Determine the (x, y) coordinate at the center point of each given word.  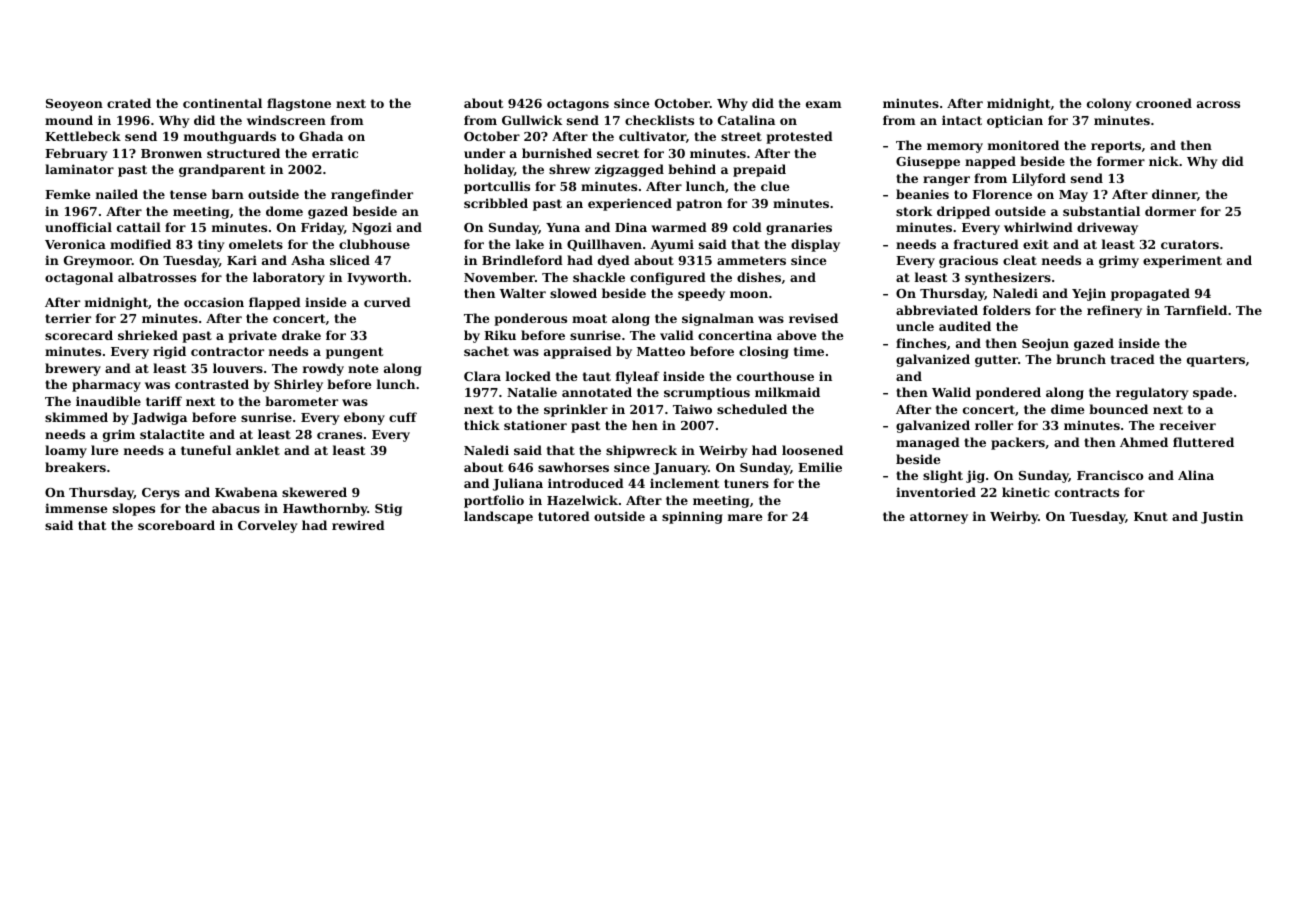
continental (222, 103)
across (1218, 104)
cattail (139, 227)
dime (1067, 409)
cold (747, 227)
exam (824, 104)
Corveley (267, 526)
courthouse (775, 376)
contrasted (212, 384)
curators (1190, 244)
